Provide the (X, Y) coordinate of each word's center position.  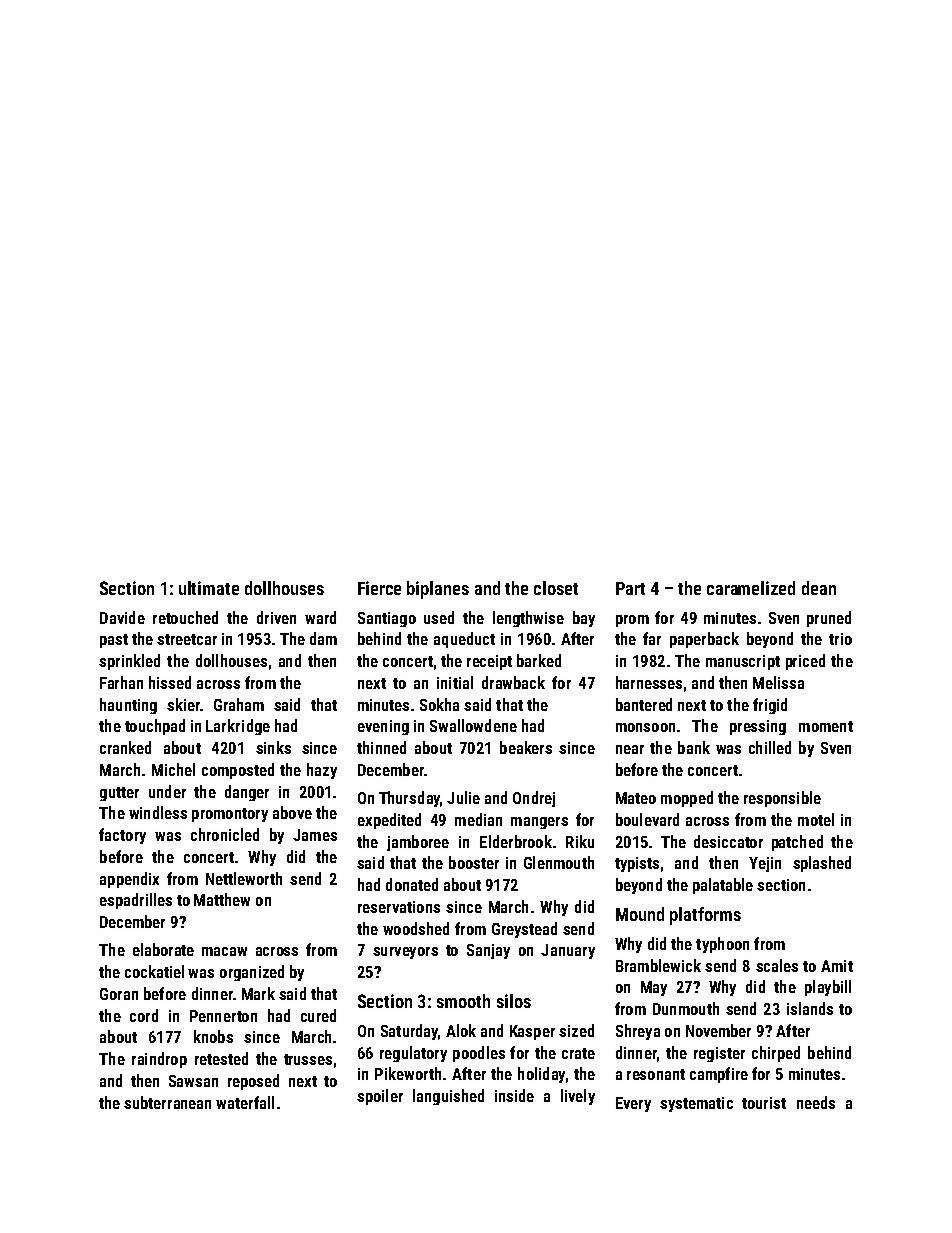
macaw (224, 951)
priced (805, 662)
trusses (308, 1059)
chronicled (225, 834)
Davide (122, 617)
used (439, 617)
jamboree (418, 843)
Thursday (409, 799)
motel (816, 819)
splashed (822, 864)
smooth (463, 1001)
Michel (173, 769)
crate (578, 1053)
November (718, 1030)
